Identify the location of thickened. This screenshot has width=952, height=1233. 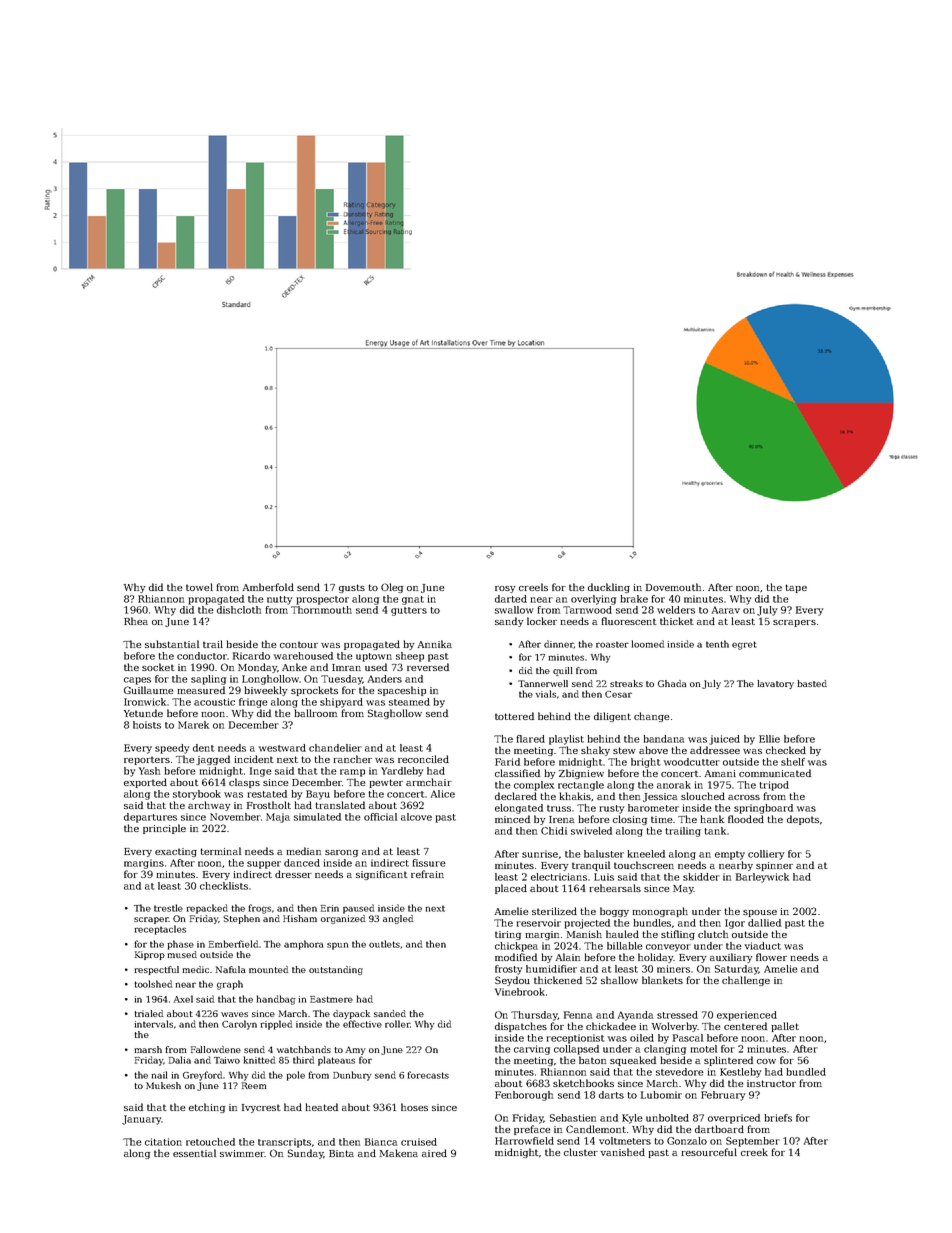
(558, 980).
